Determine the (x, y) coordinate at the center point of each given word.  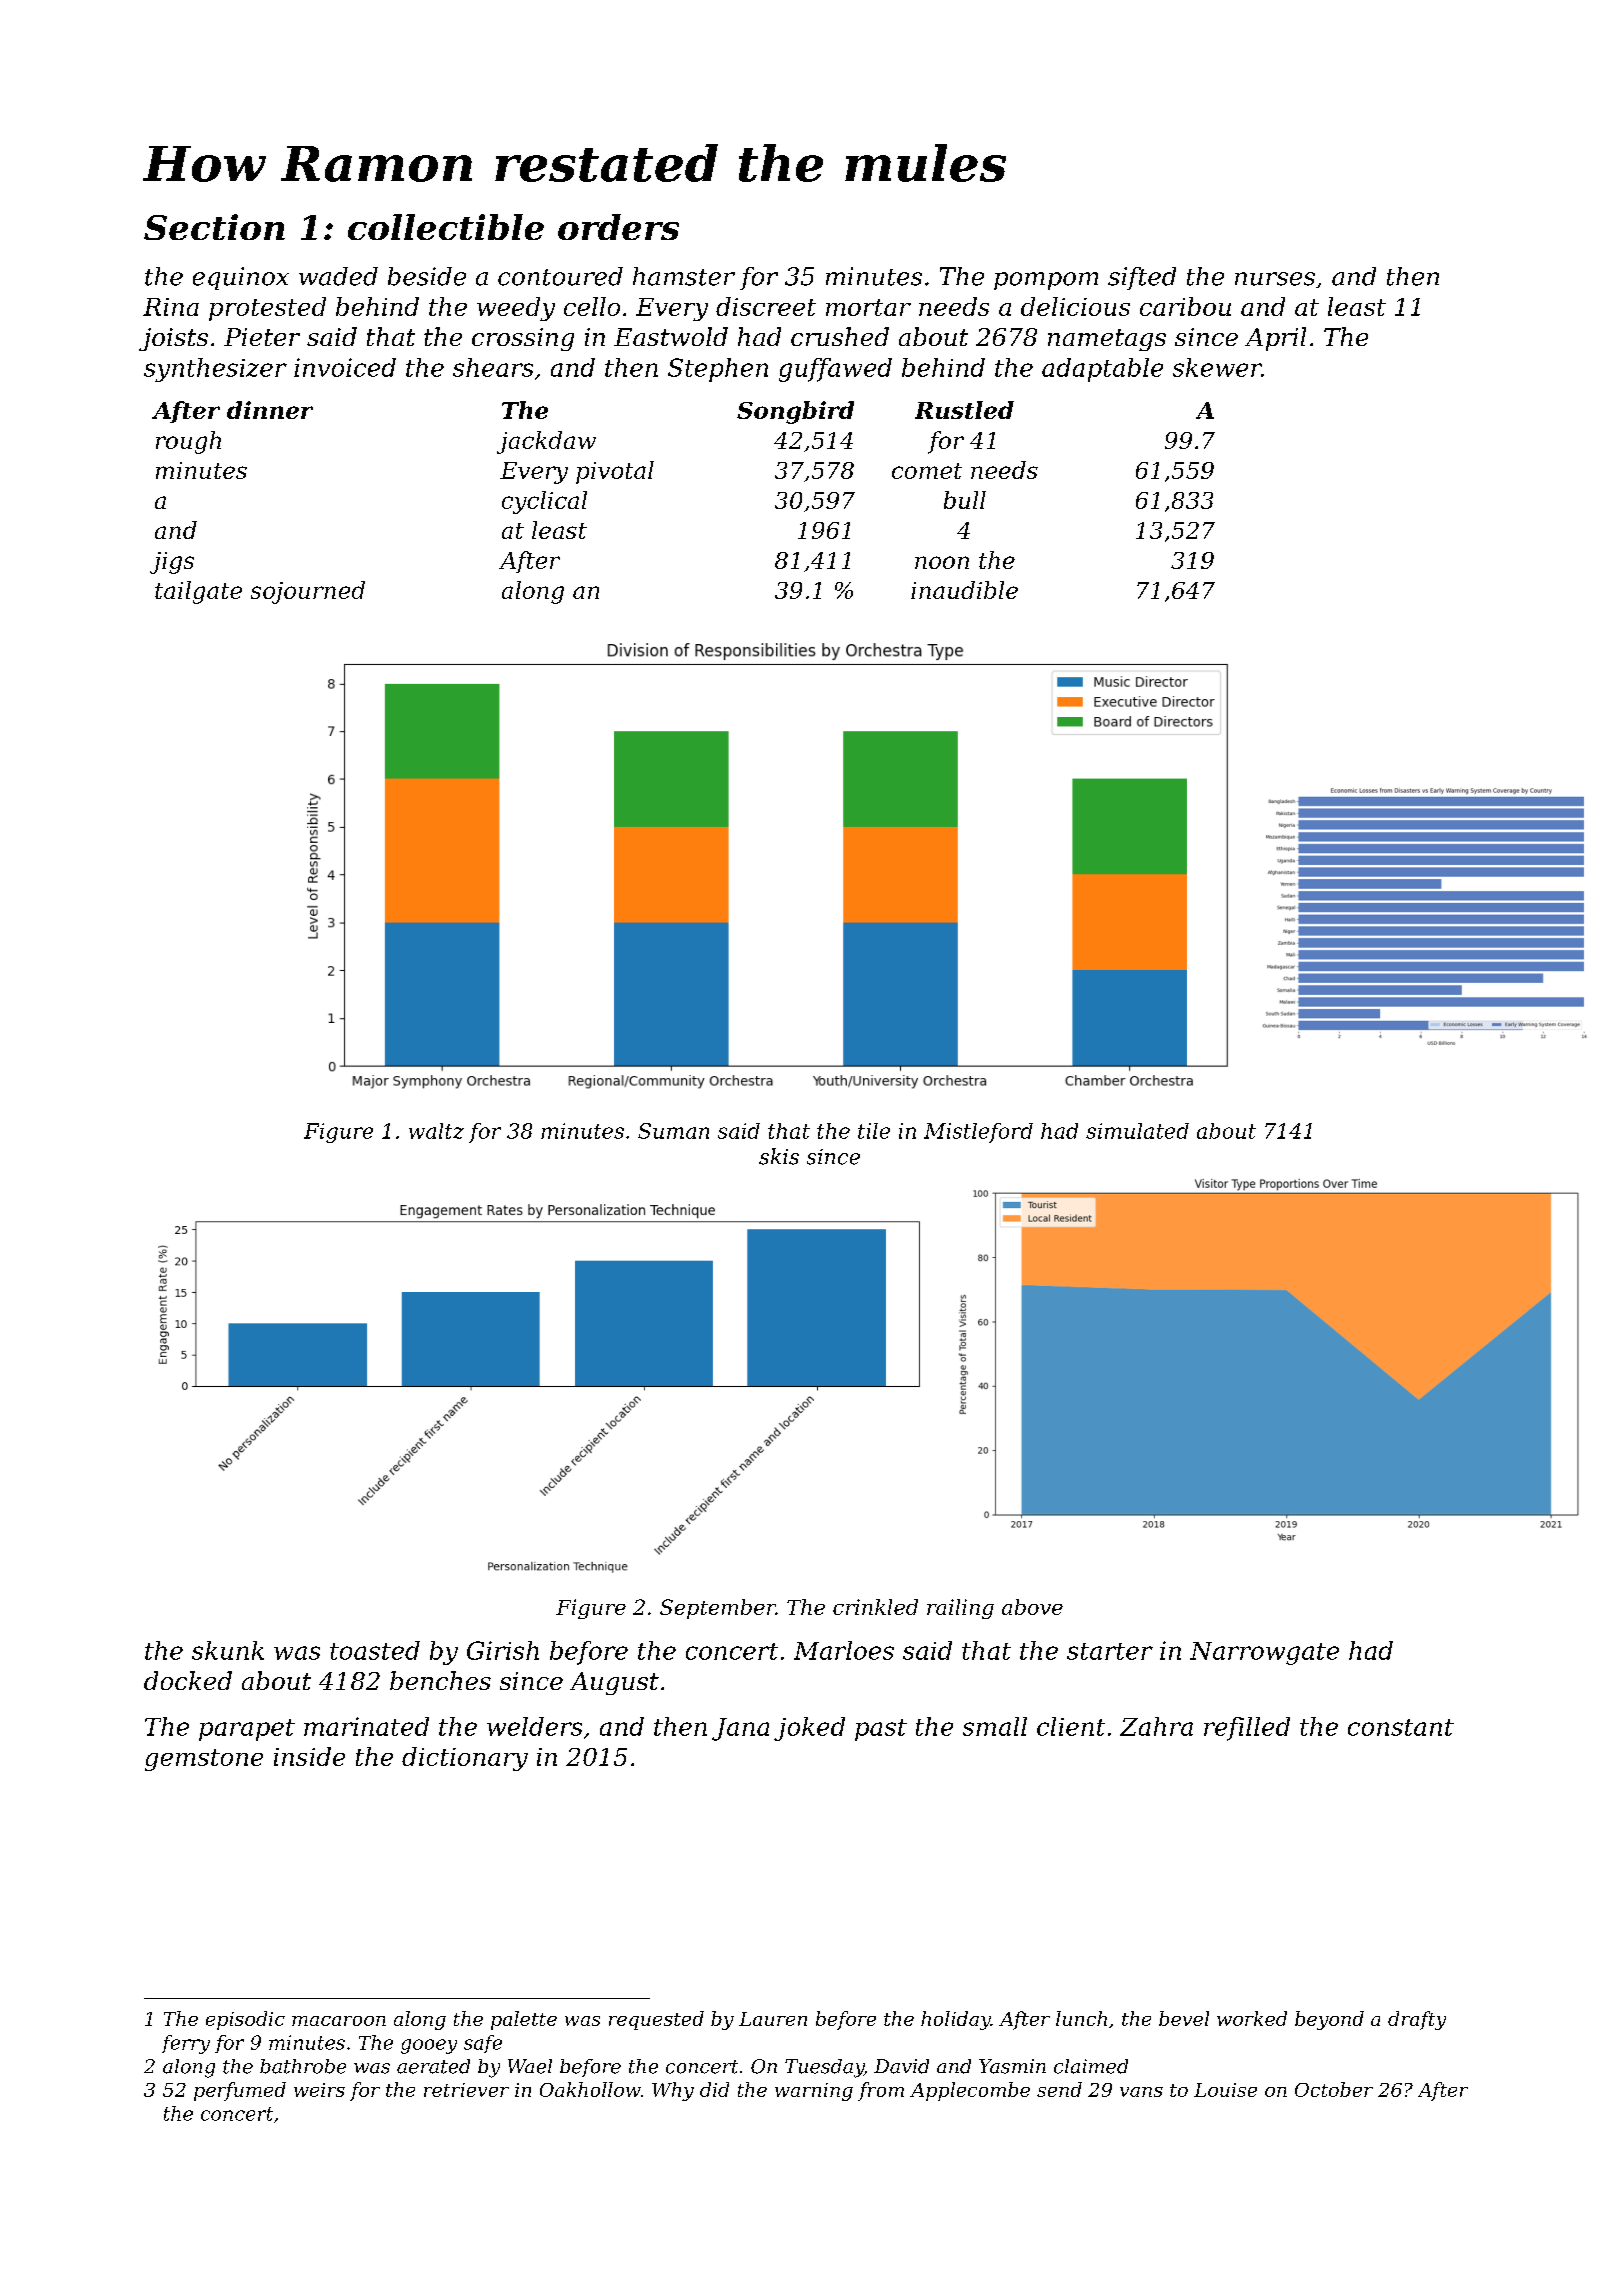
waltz (436, 1131)
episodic (245, 2020)
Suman (673, 1131)
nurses (1275, 279)
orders (618, 227)
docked (188, 1680)
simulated (1137, 1131)
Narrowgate (1264, 1653)
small (995, 1726)
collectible (446, 227)
